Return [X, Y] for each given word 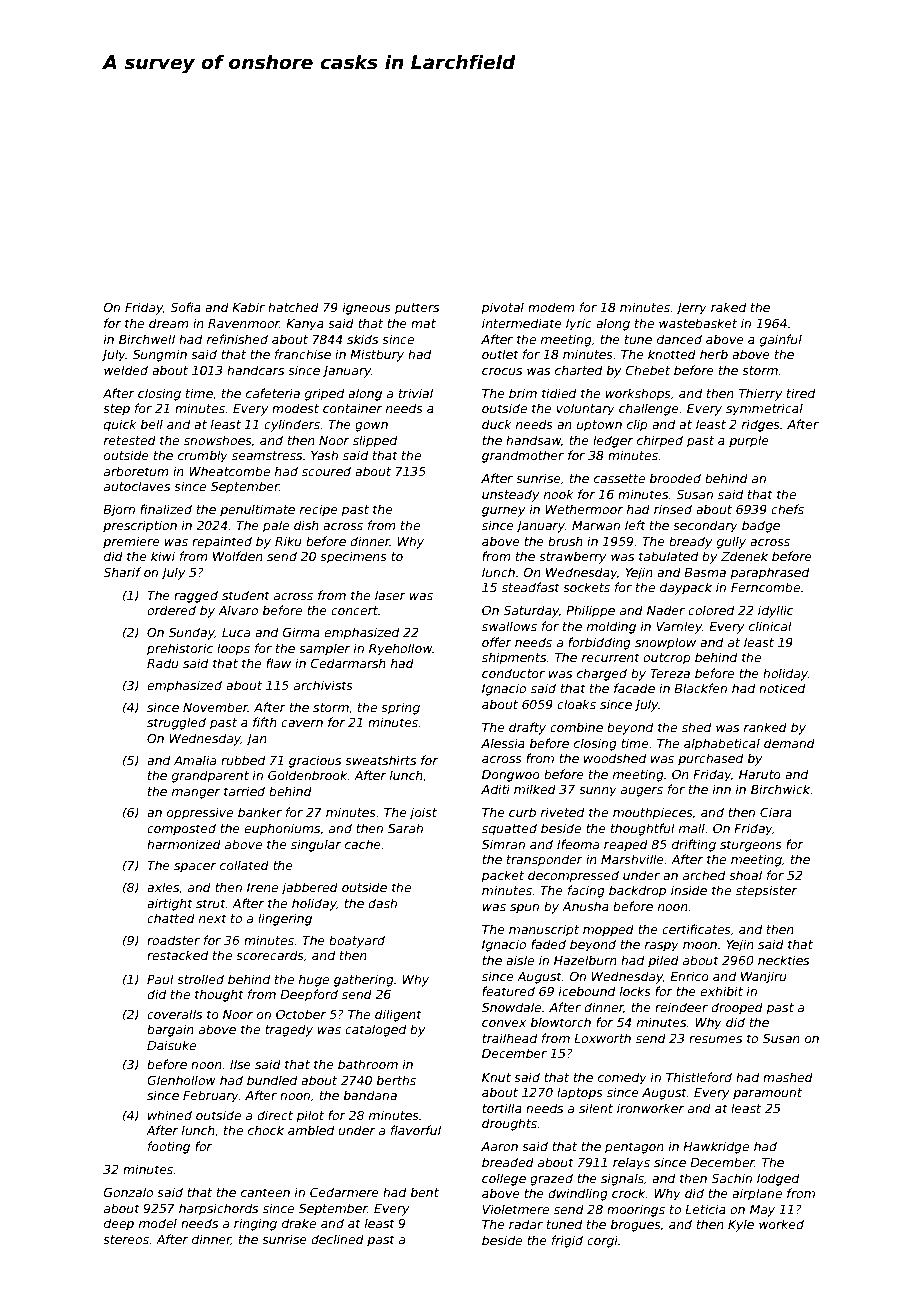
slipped [375, 441]
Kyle [741, 1225]
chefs [787, 509]
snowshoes [218, 440]
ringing [255, 1224]
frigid [567, 1241]
